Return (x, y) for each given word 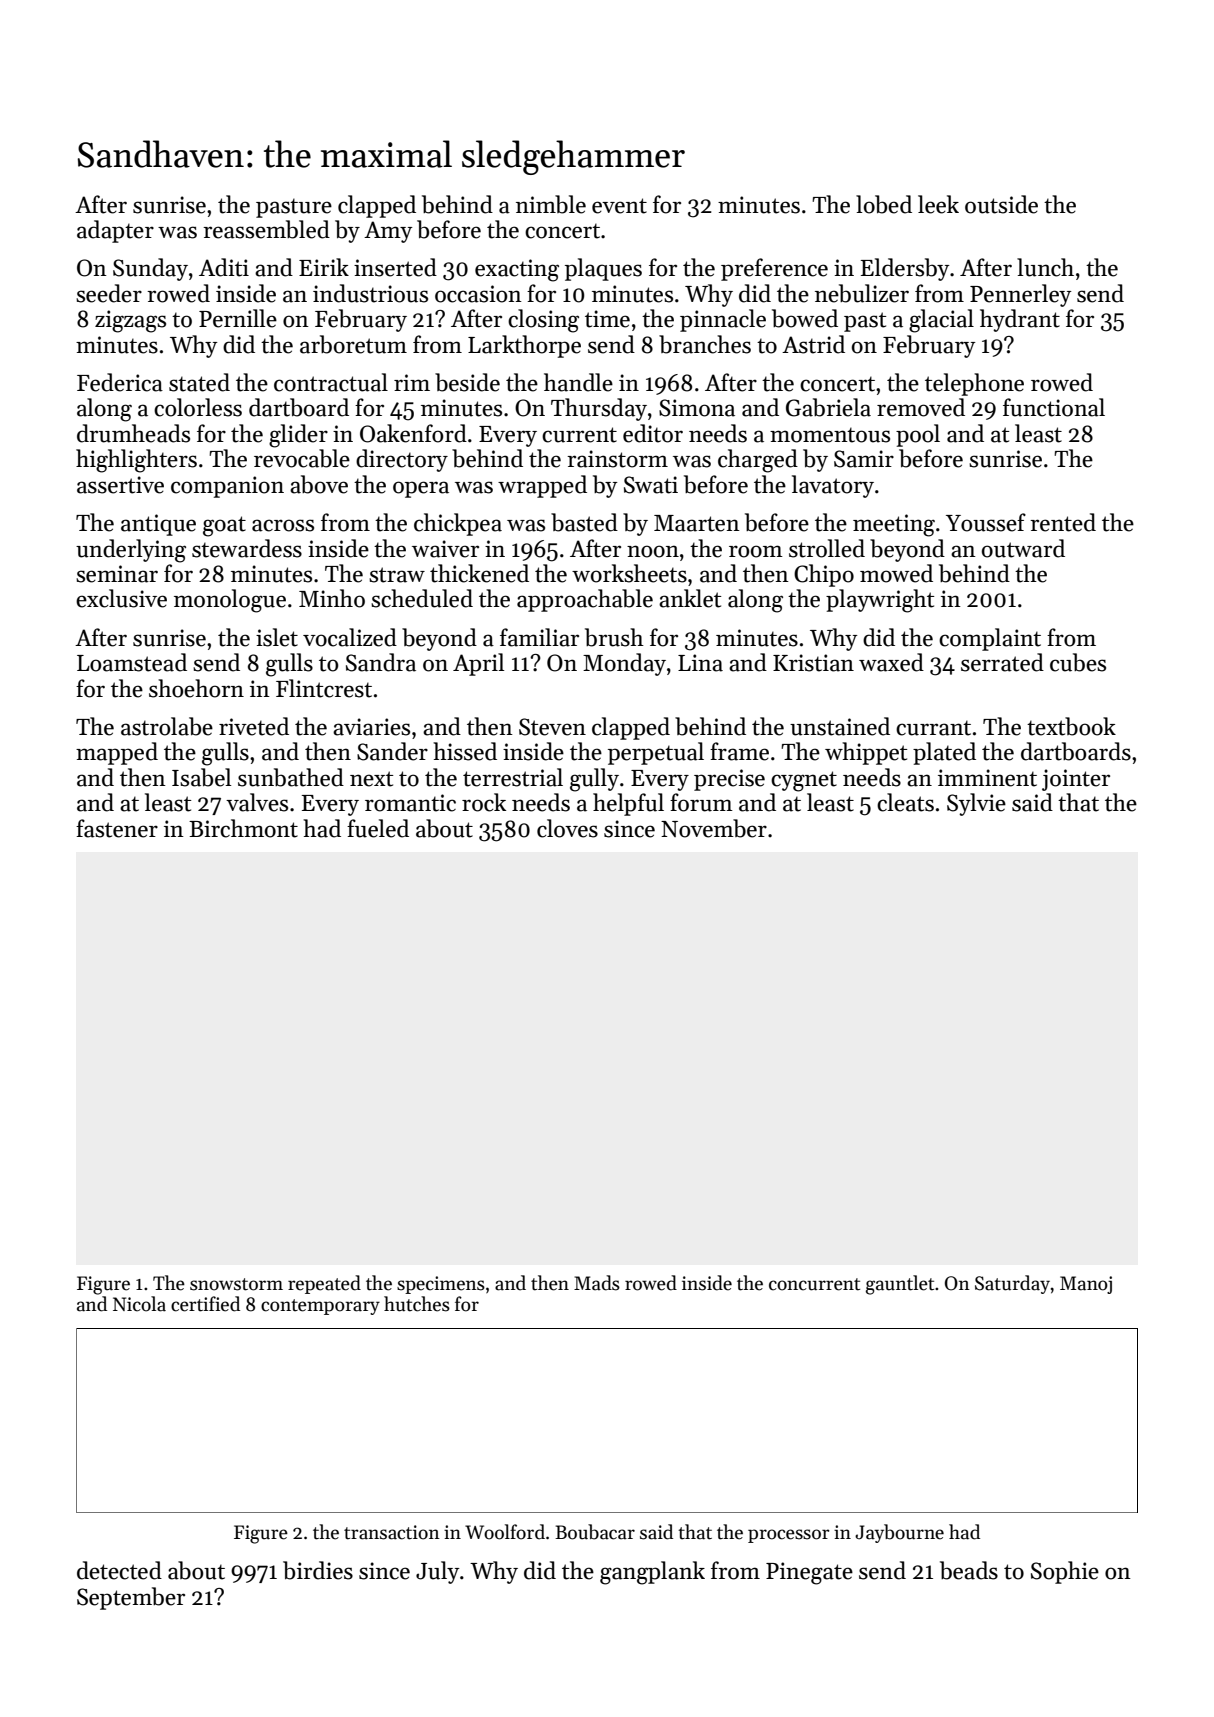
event (619, 206)
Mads (597, 1283)
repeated (324, 1284)
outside (1001, 204)
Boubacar (595, 1532)
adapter (115, 231)
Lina (700, 663)
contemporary (320, 1307)
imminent (987, 778)
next (371, 779)
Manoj (1086, 1285)
